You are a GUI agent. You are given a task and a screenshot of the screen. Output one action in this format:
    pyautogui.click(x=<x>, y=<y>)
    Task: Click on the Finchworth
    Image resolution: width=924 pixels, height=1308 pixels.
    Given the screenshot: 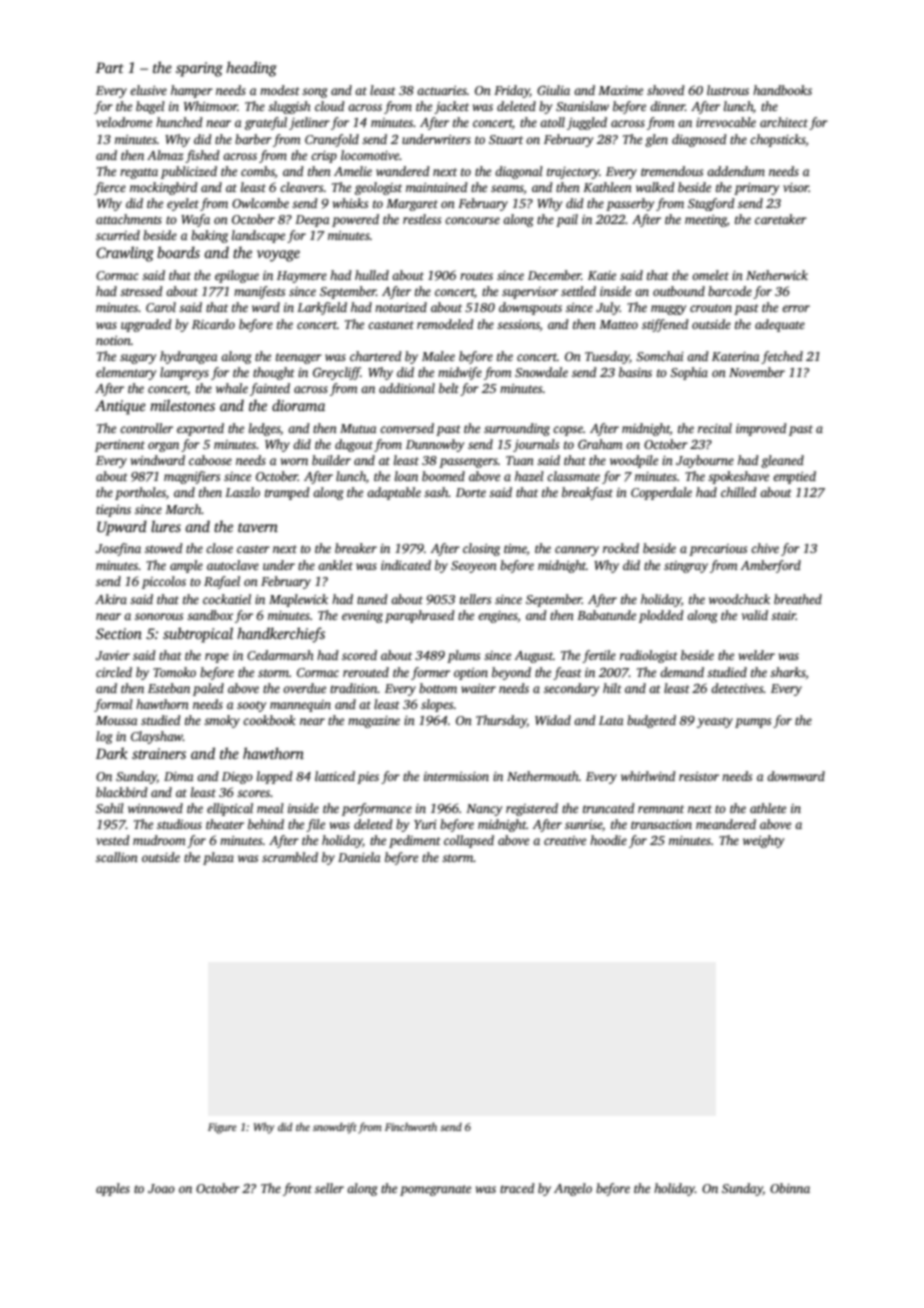 What is the action you would take?
    pyautogui.click(x=411, y=1126)
